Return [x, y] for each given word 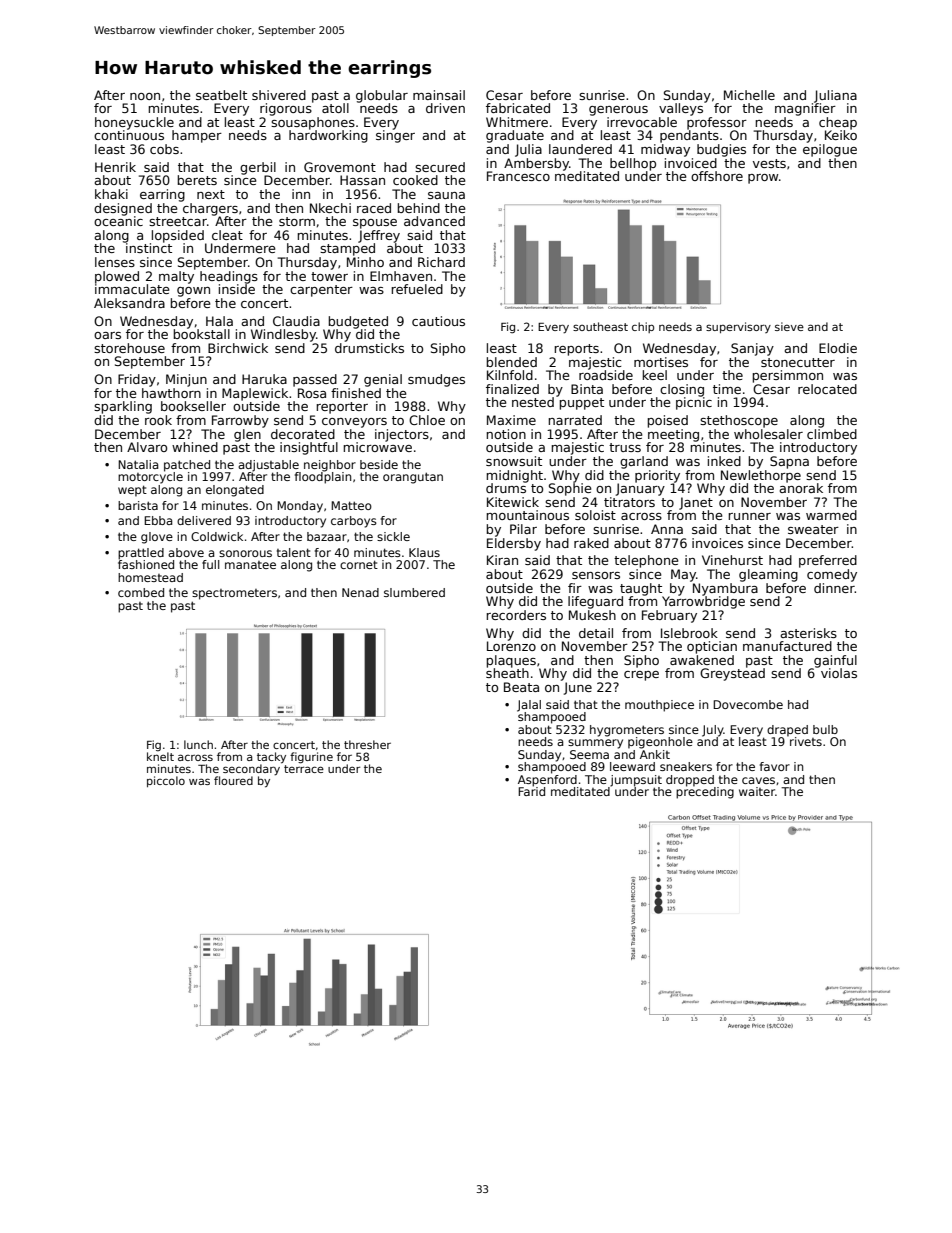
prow [763, 179]
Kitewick [513, 502]
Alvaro [147, 447]
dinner [834, 588]
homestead [150, 577]
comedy [832, 575]
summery [595, 744]
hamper [197, 136]
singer [395, 136]
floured [233, 780]
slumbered [414, 592]
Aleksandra [129, 303]
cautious [438, 321]
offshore [717, 176]
